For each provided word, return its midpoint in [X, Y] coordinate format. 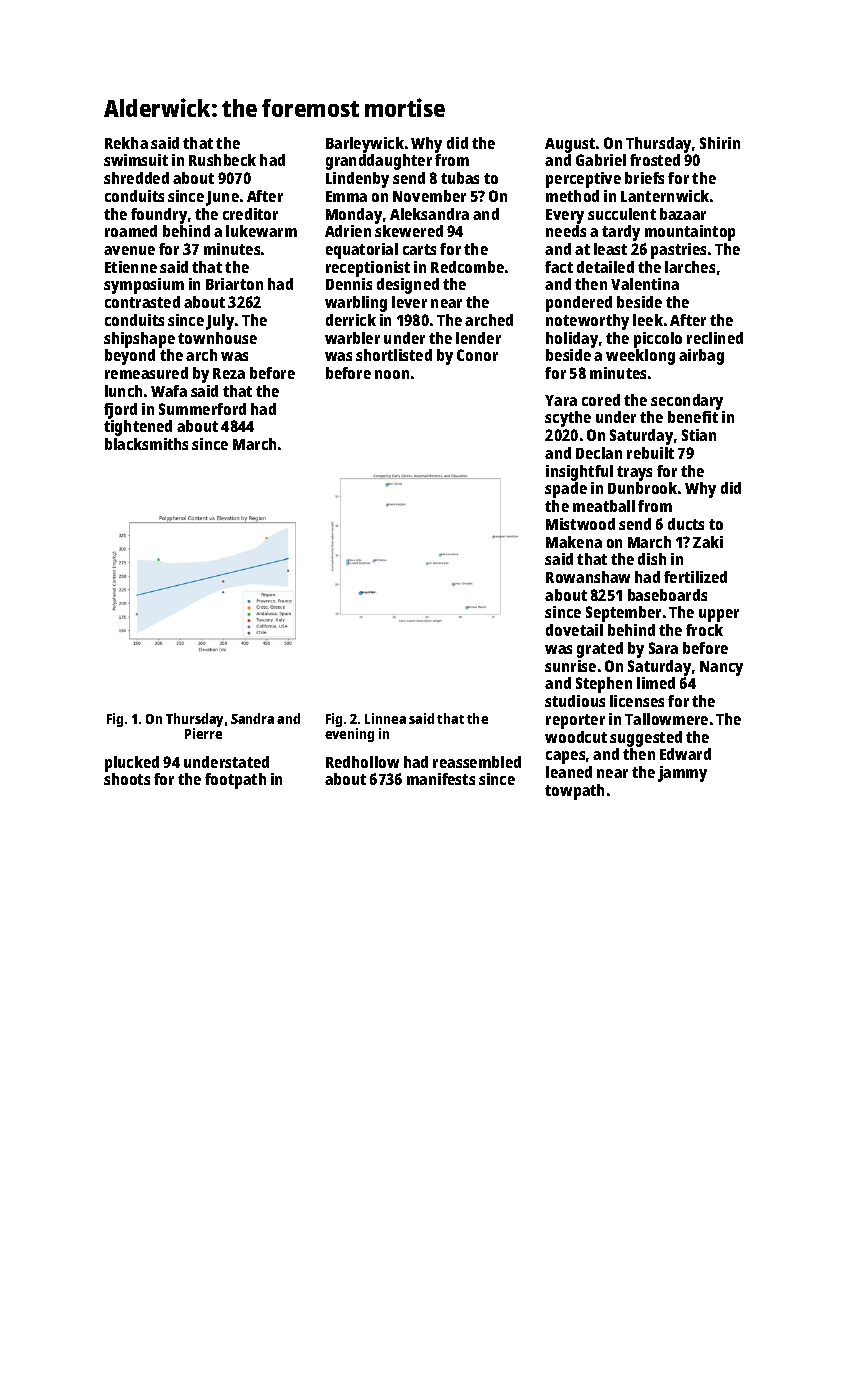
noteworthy [587, 322]
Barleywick [365, 145]
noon [392, 374]
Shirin [720, 143]
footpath [235, 781]
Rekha [126, 143]
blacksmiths [146, 444]
